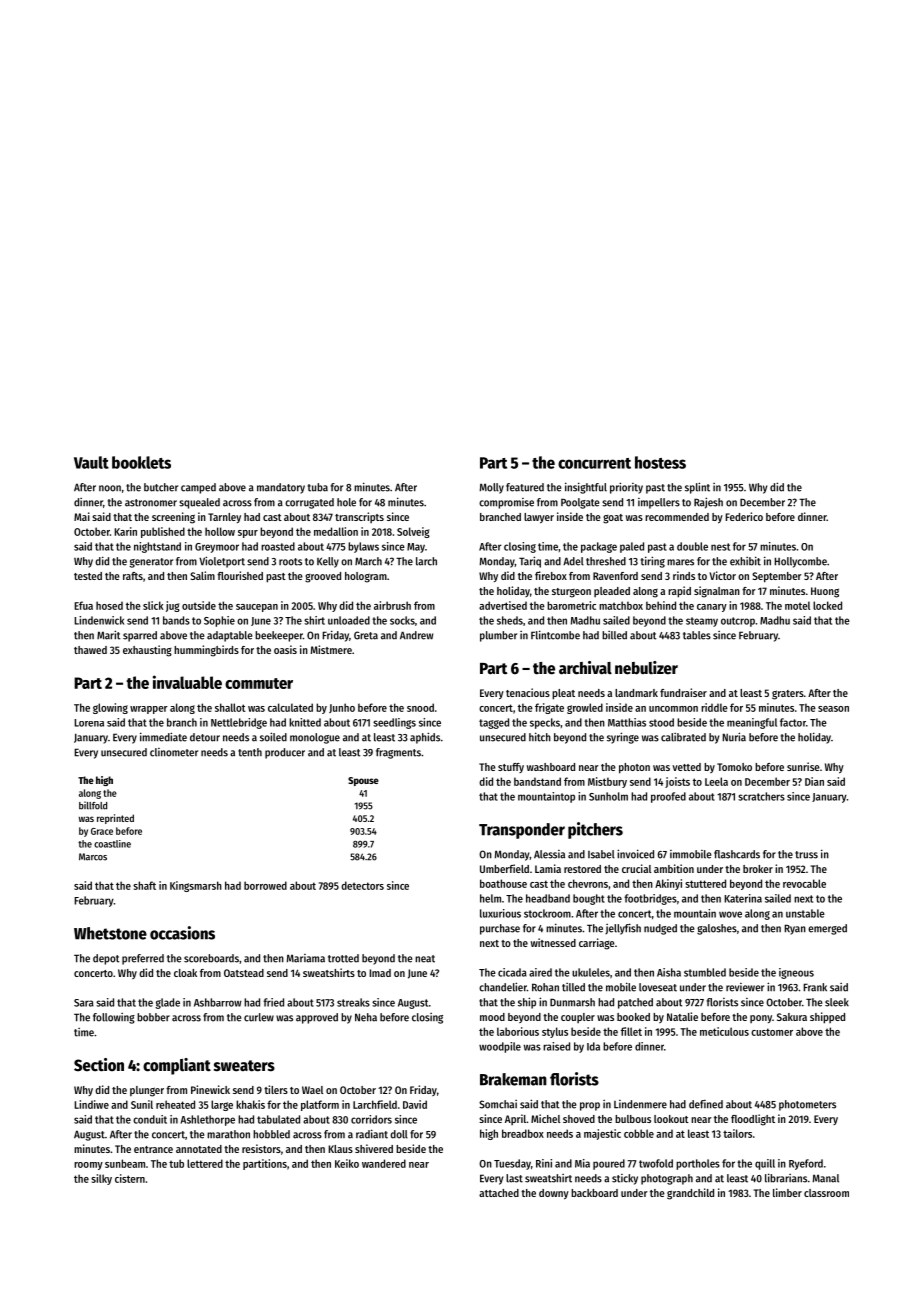  What do you see at coordinates (320, 1105) in the screenshot?
I see `platform` at bounding box center [320, 1105].
